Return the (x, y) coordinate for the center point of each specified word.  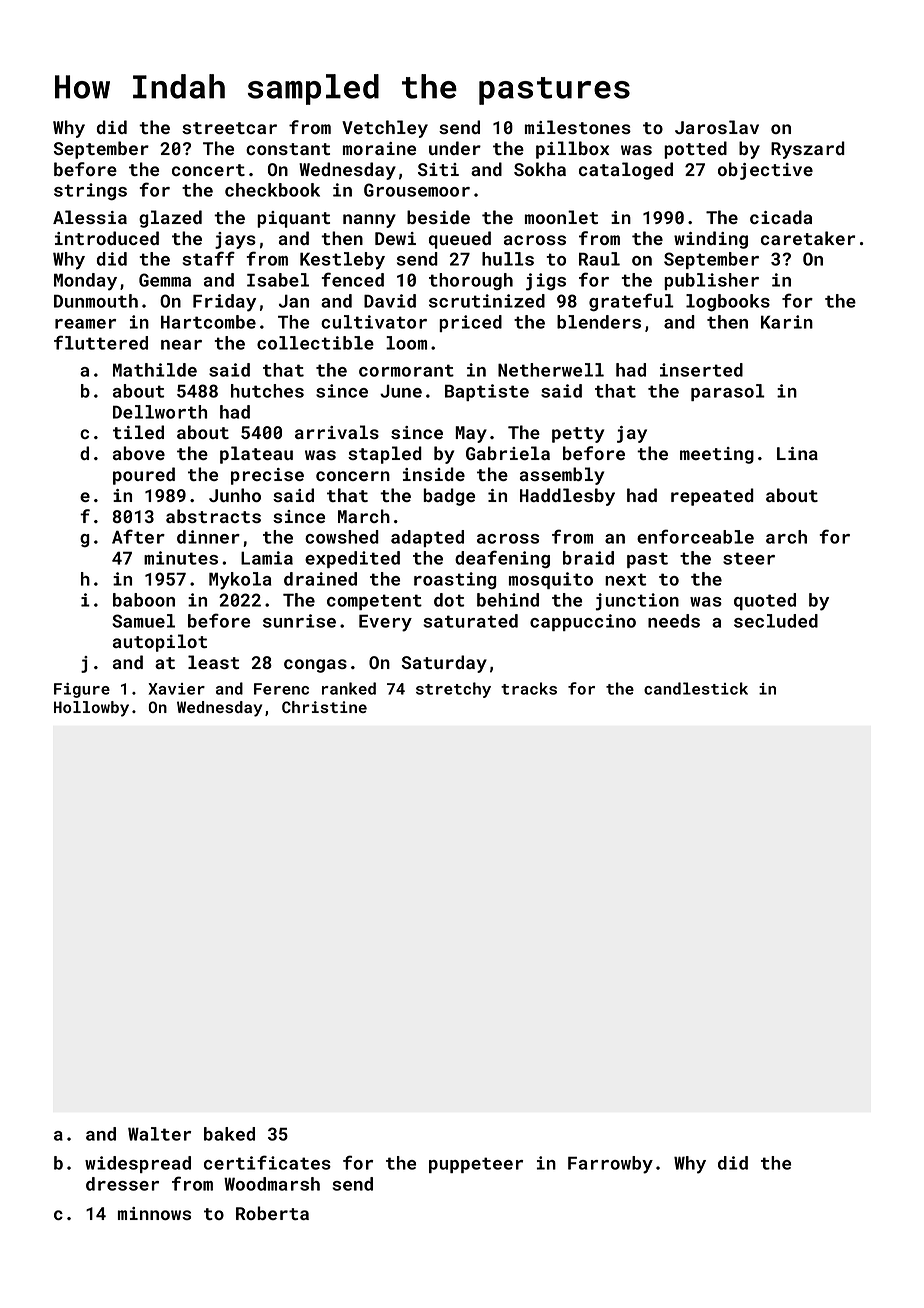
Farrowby (610, 1165)
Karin (787, 322)
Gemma (165, 280)
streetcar (229, 128)
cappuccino (583, 622)
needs (674, 621)
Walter (159, 1134)
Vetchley (385, 129)
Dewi (395, 238)
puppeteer (476, 1165)
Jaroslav (717, 127)
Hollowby (91, 709)
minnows (154, 1213)
